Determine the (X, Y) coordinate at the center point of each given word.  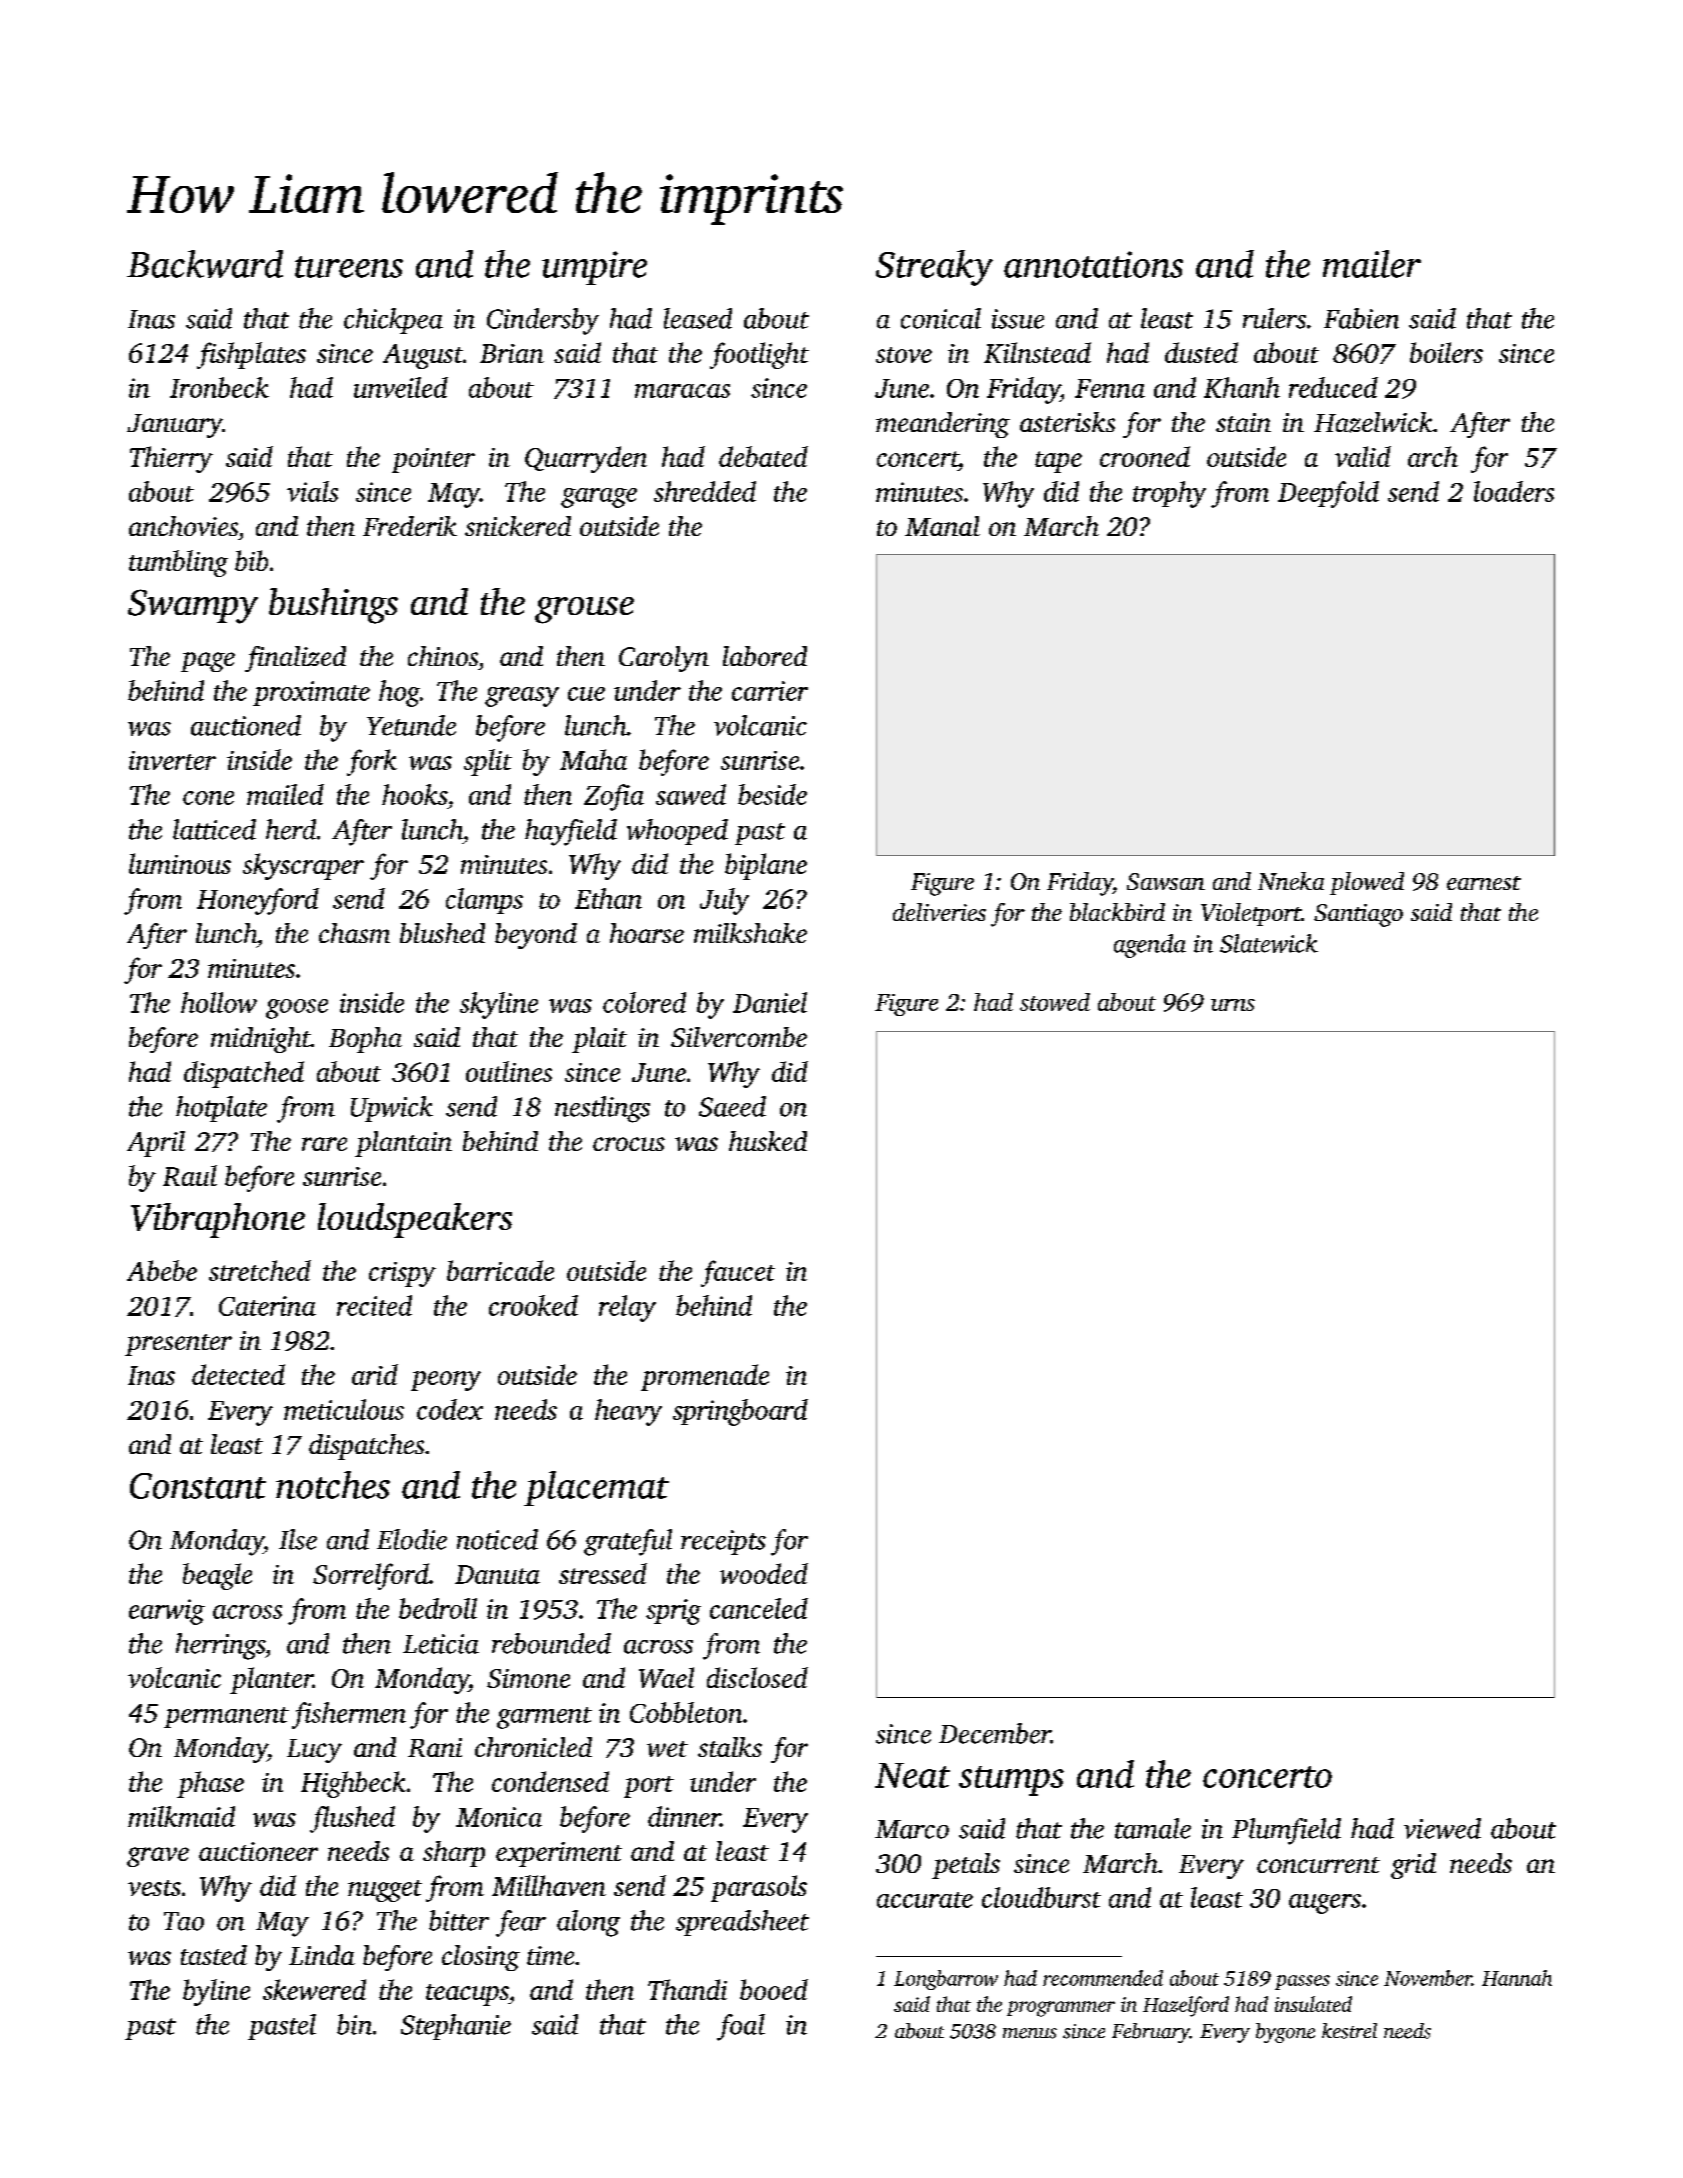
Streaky (934, 268)
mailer (1372, 264)
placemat (596, 1488)
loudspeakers (415, 1220)
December (995, 1733)
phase (210, 1784)
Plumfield (1286, 1831)
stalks (730, 1747)
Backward (205, 264)
